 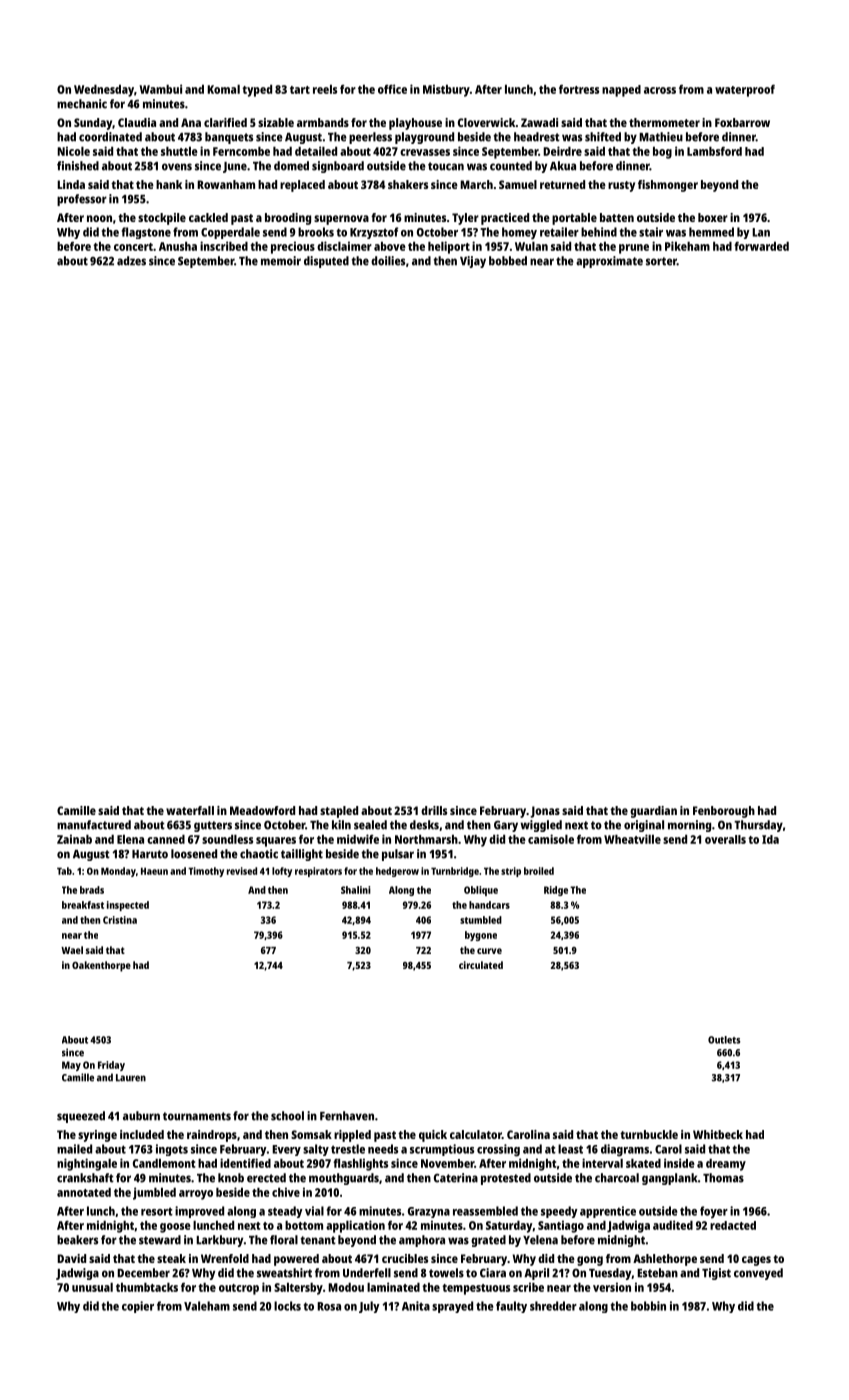 What do you see at coordinates (131, 261) in the page?
I see `adzes` at bounding box center [131, 261].
